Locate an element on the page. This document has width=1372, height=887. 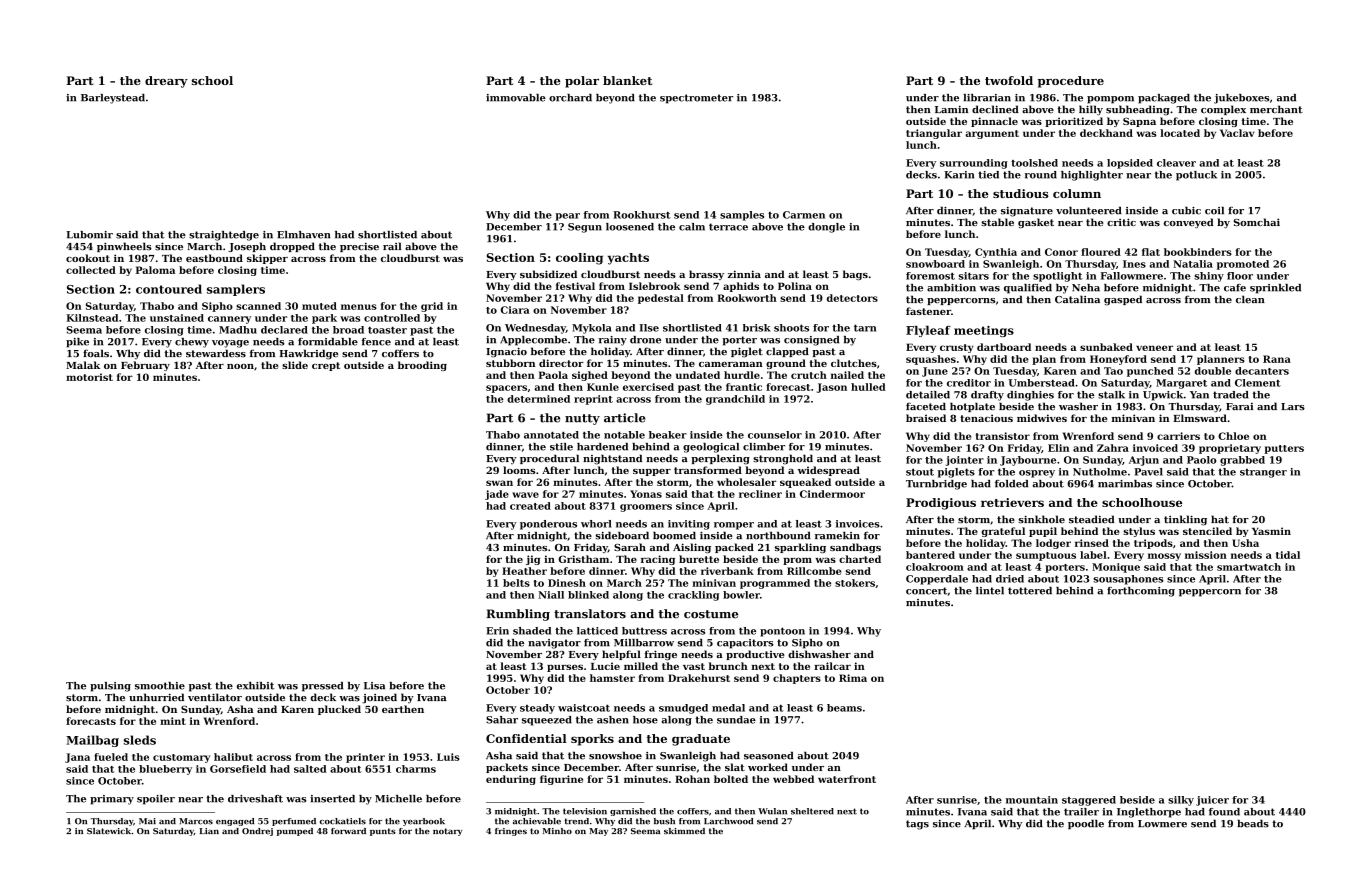
Lamin is located at coordinates (951, 109).
